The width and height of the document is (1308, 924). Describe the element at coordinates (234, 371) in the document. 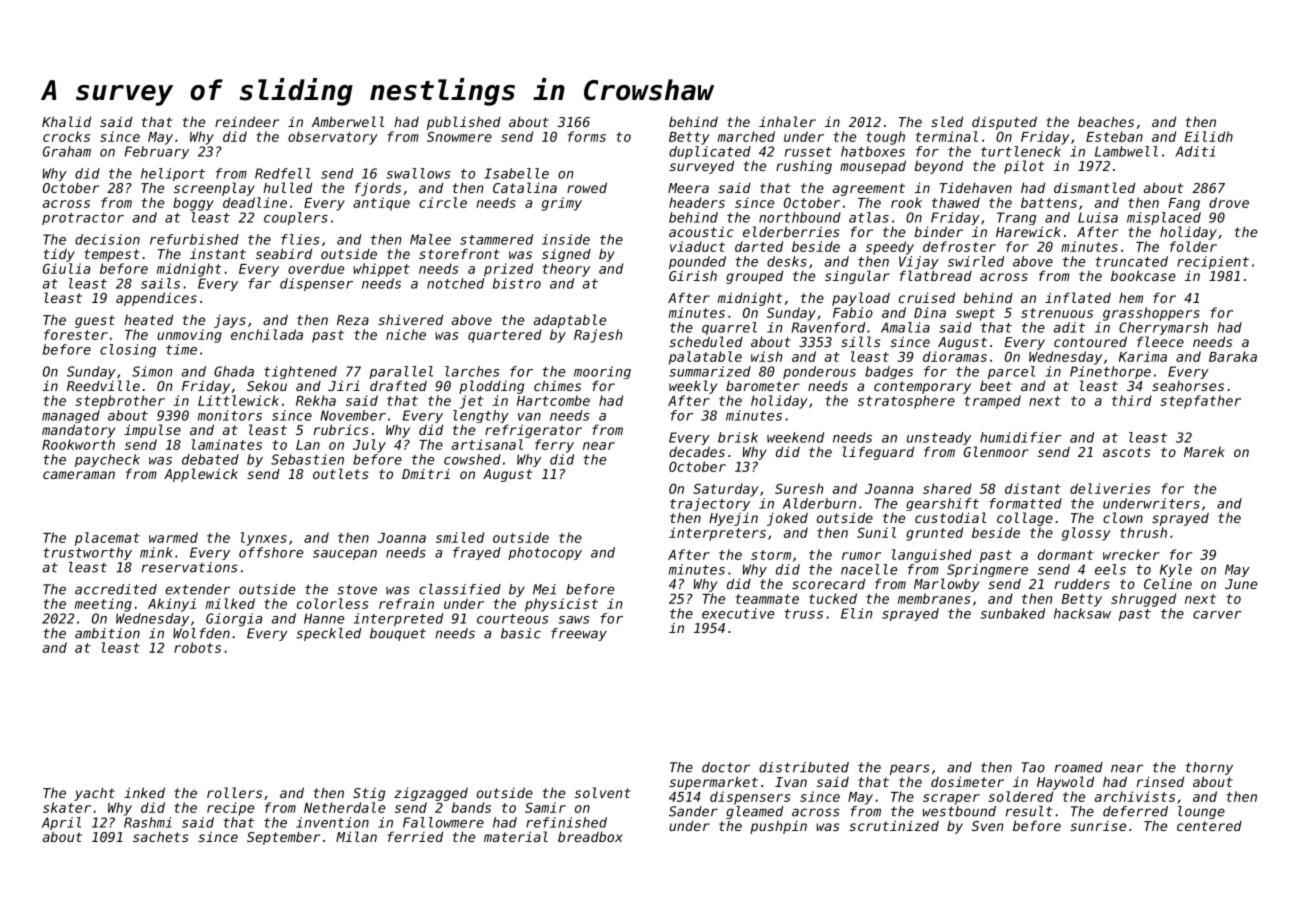

I see `Ghada` at that location.
